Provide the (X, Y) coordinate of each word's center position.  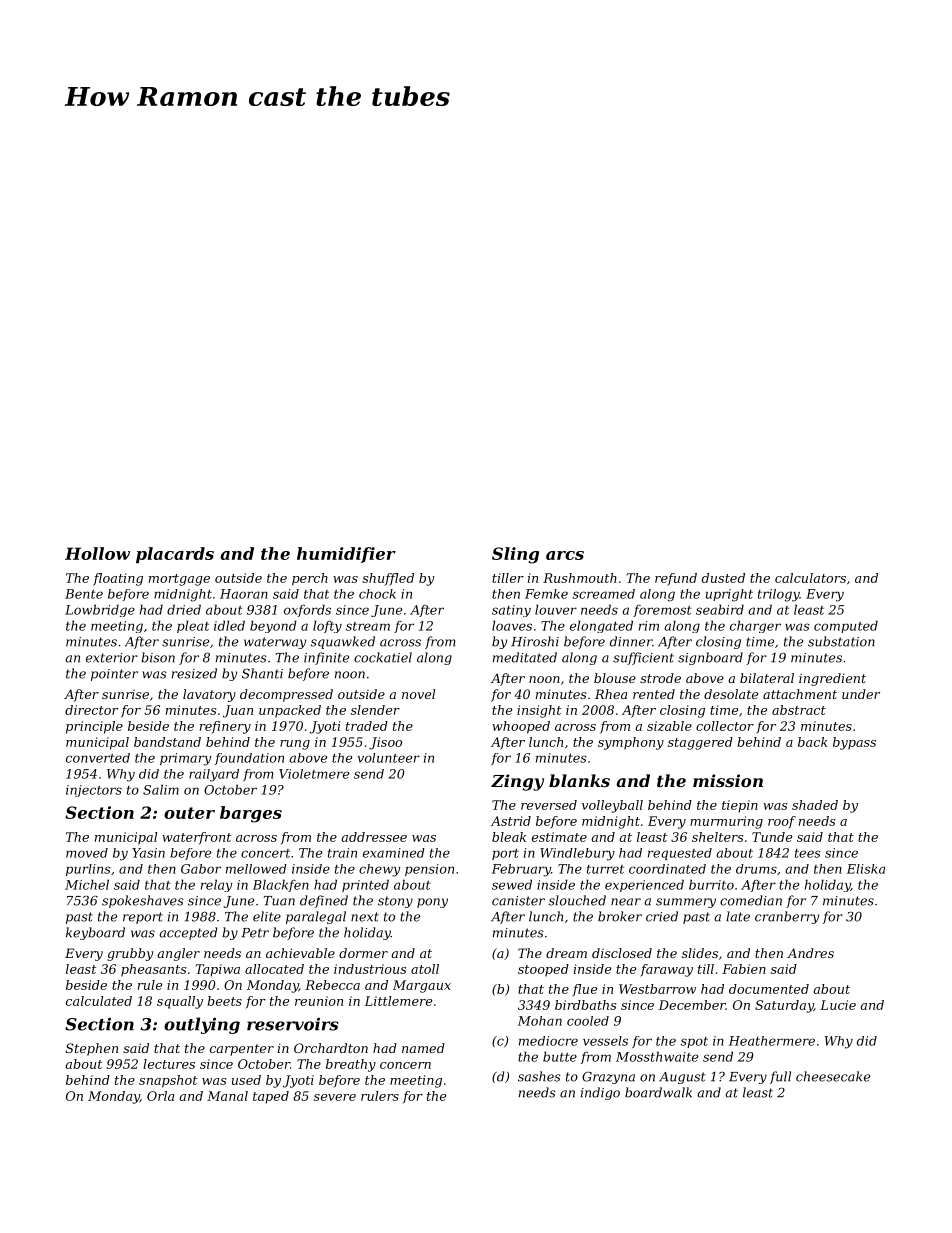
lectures (169, 1064)
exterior (112, 658)
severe (335, 1097)
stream (368, 626)
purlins (88, 870)
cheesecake (833, 1076)
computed (846, 626)
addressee (374, 837)
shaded (815, 805)
